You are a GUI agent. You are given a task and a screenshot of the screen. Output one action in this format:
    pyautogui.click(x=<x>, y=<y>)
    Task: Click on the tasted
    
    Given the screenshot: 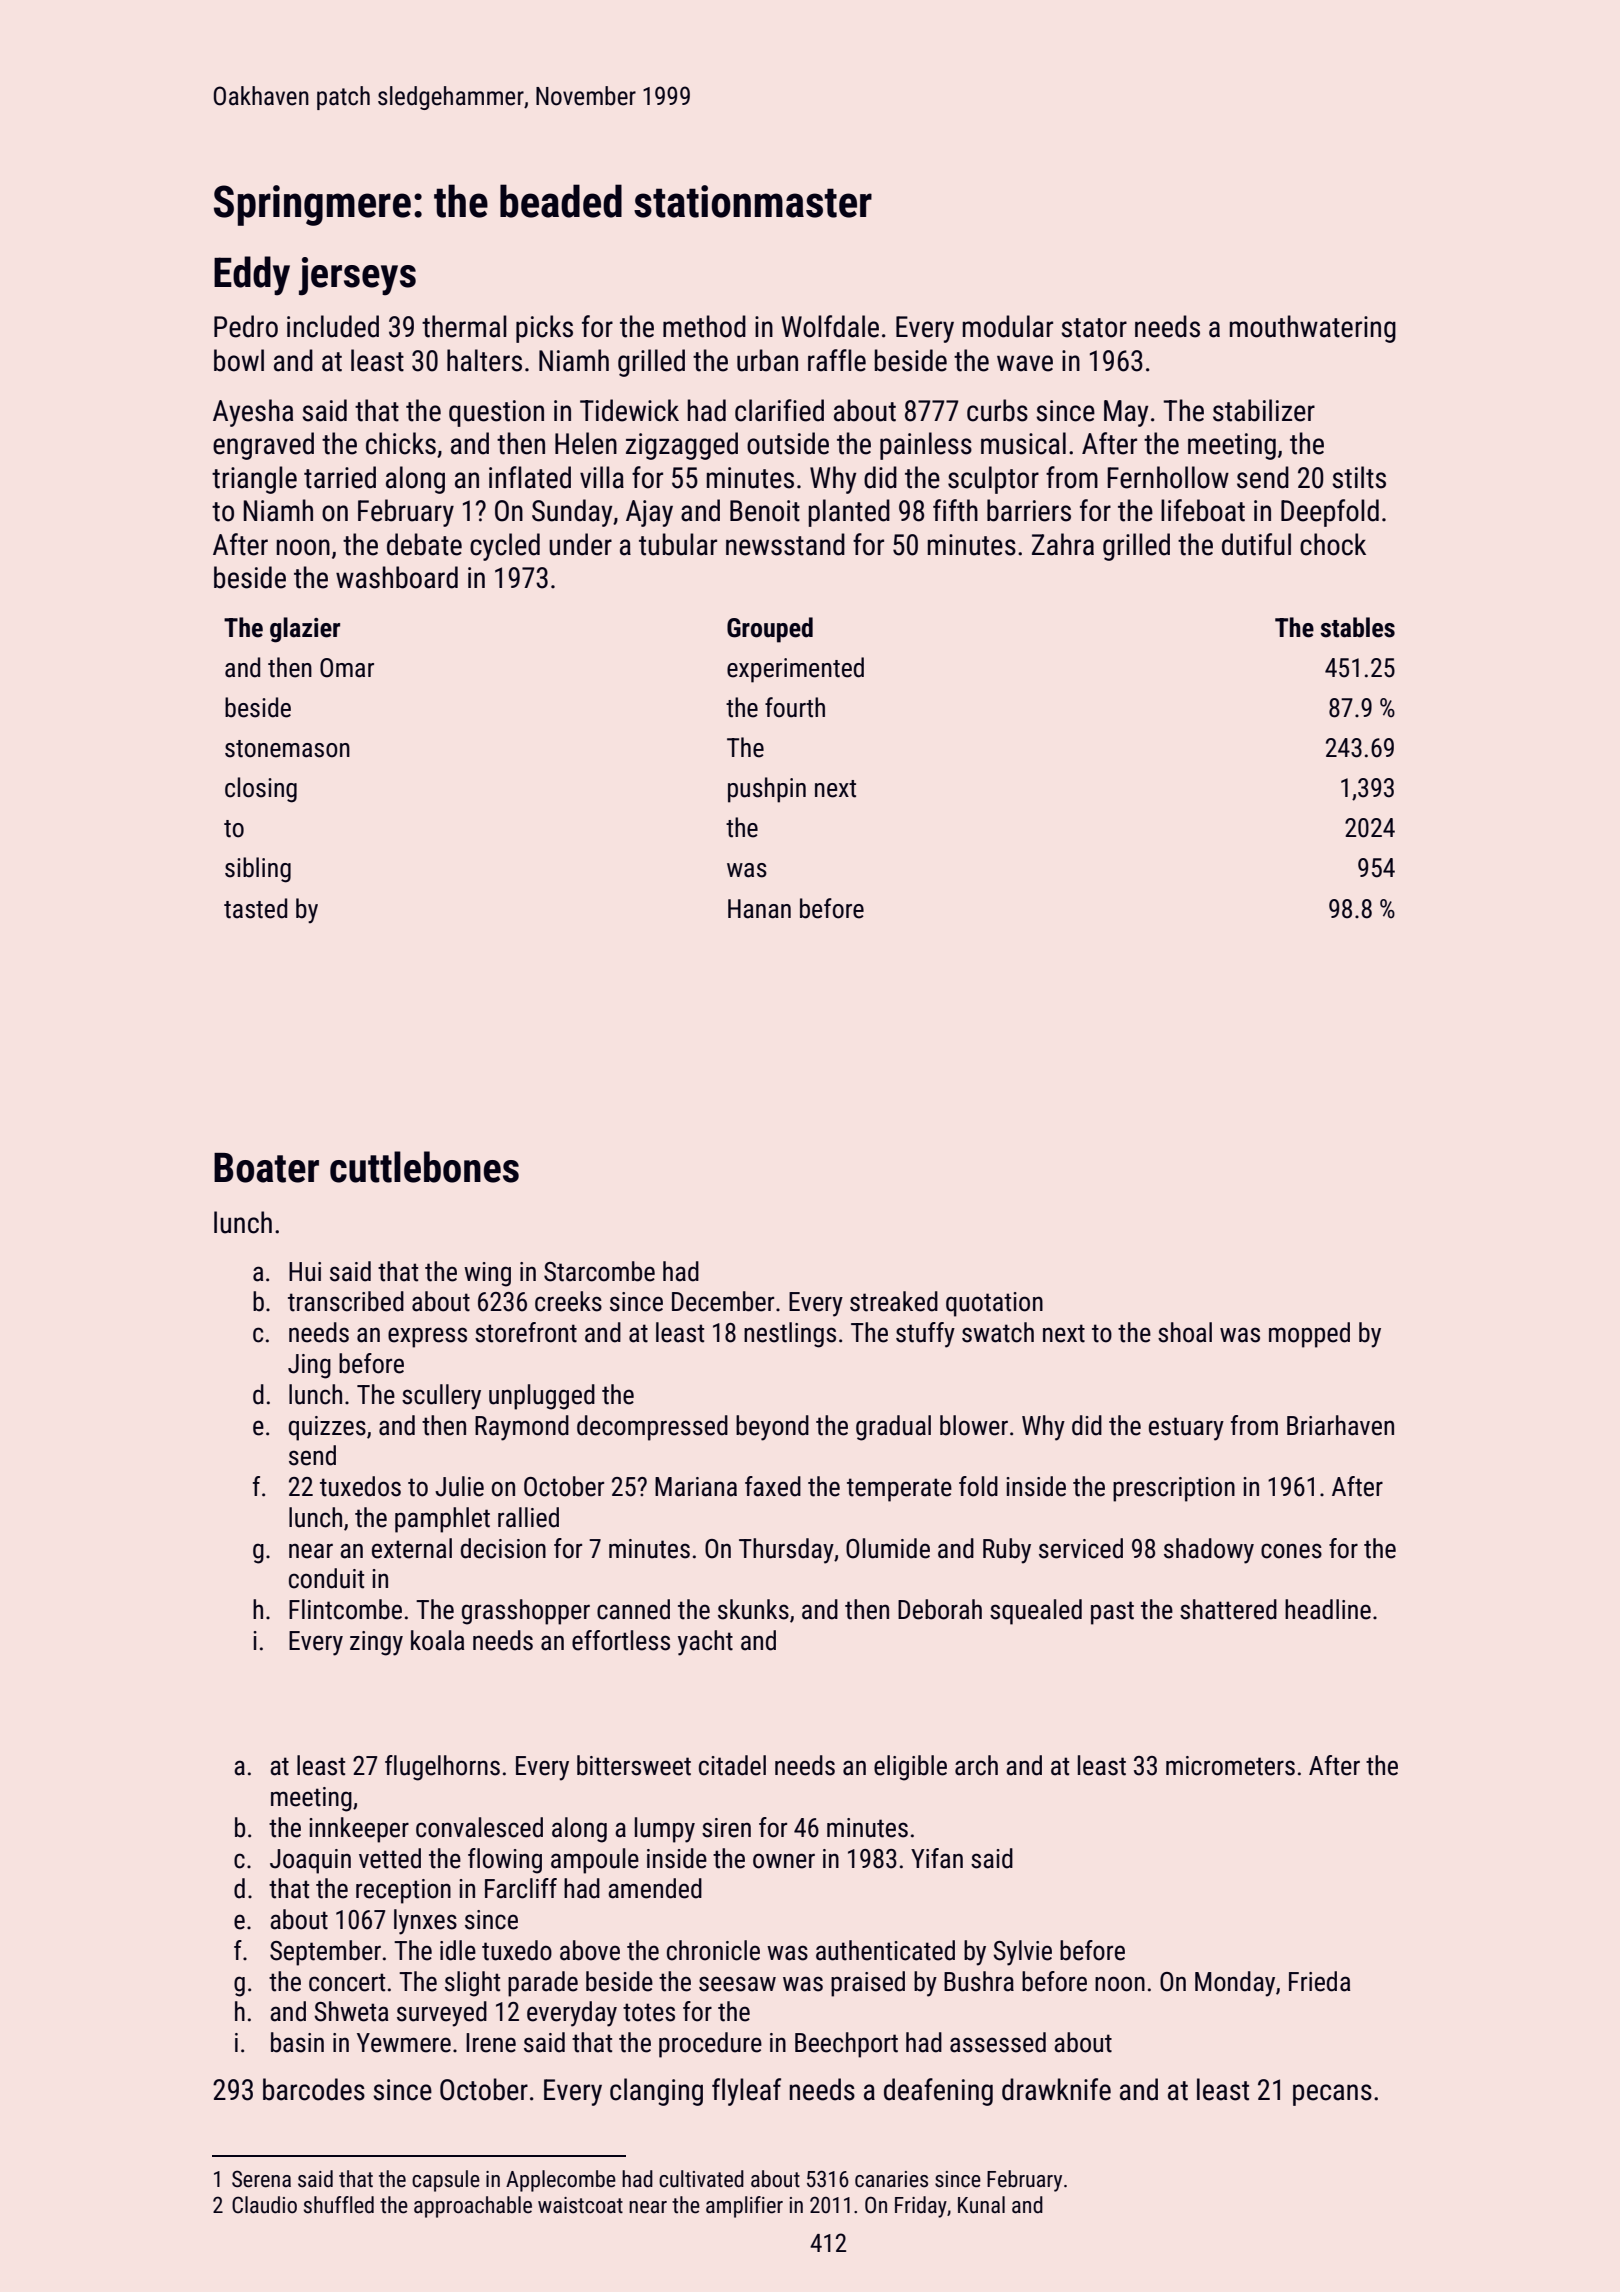 What is the action you would take?
    pyautogui.click(x=255, y=908)
